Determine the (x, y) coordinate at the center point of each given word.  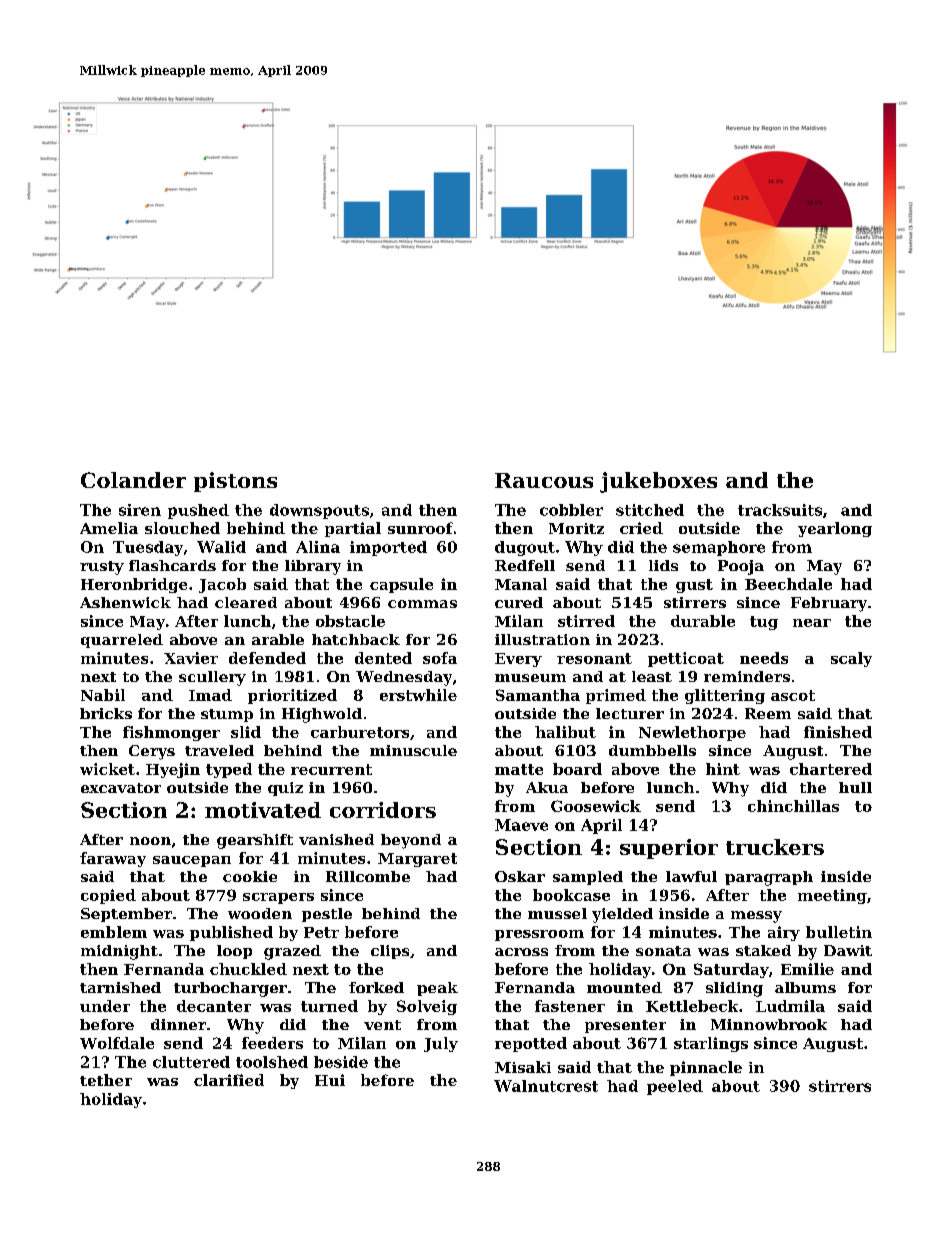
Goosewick (596, 806)
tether (106, 1080)
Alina (318, 547)
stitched (650, 510)
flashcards (172, 565)
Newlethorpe (692, 733)
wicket (107, 769)
